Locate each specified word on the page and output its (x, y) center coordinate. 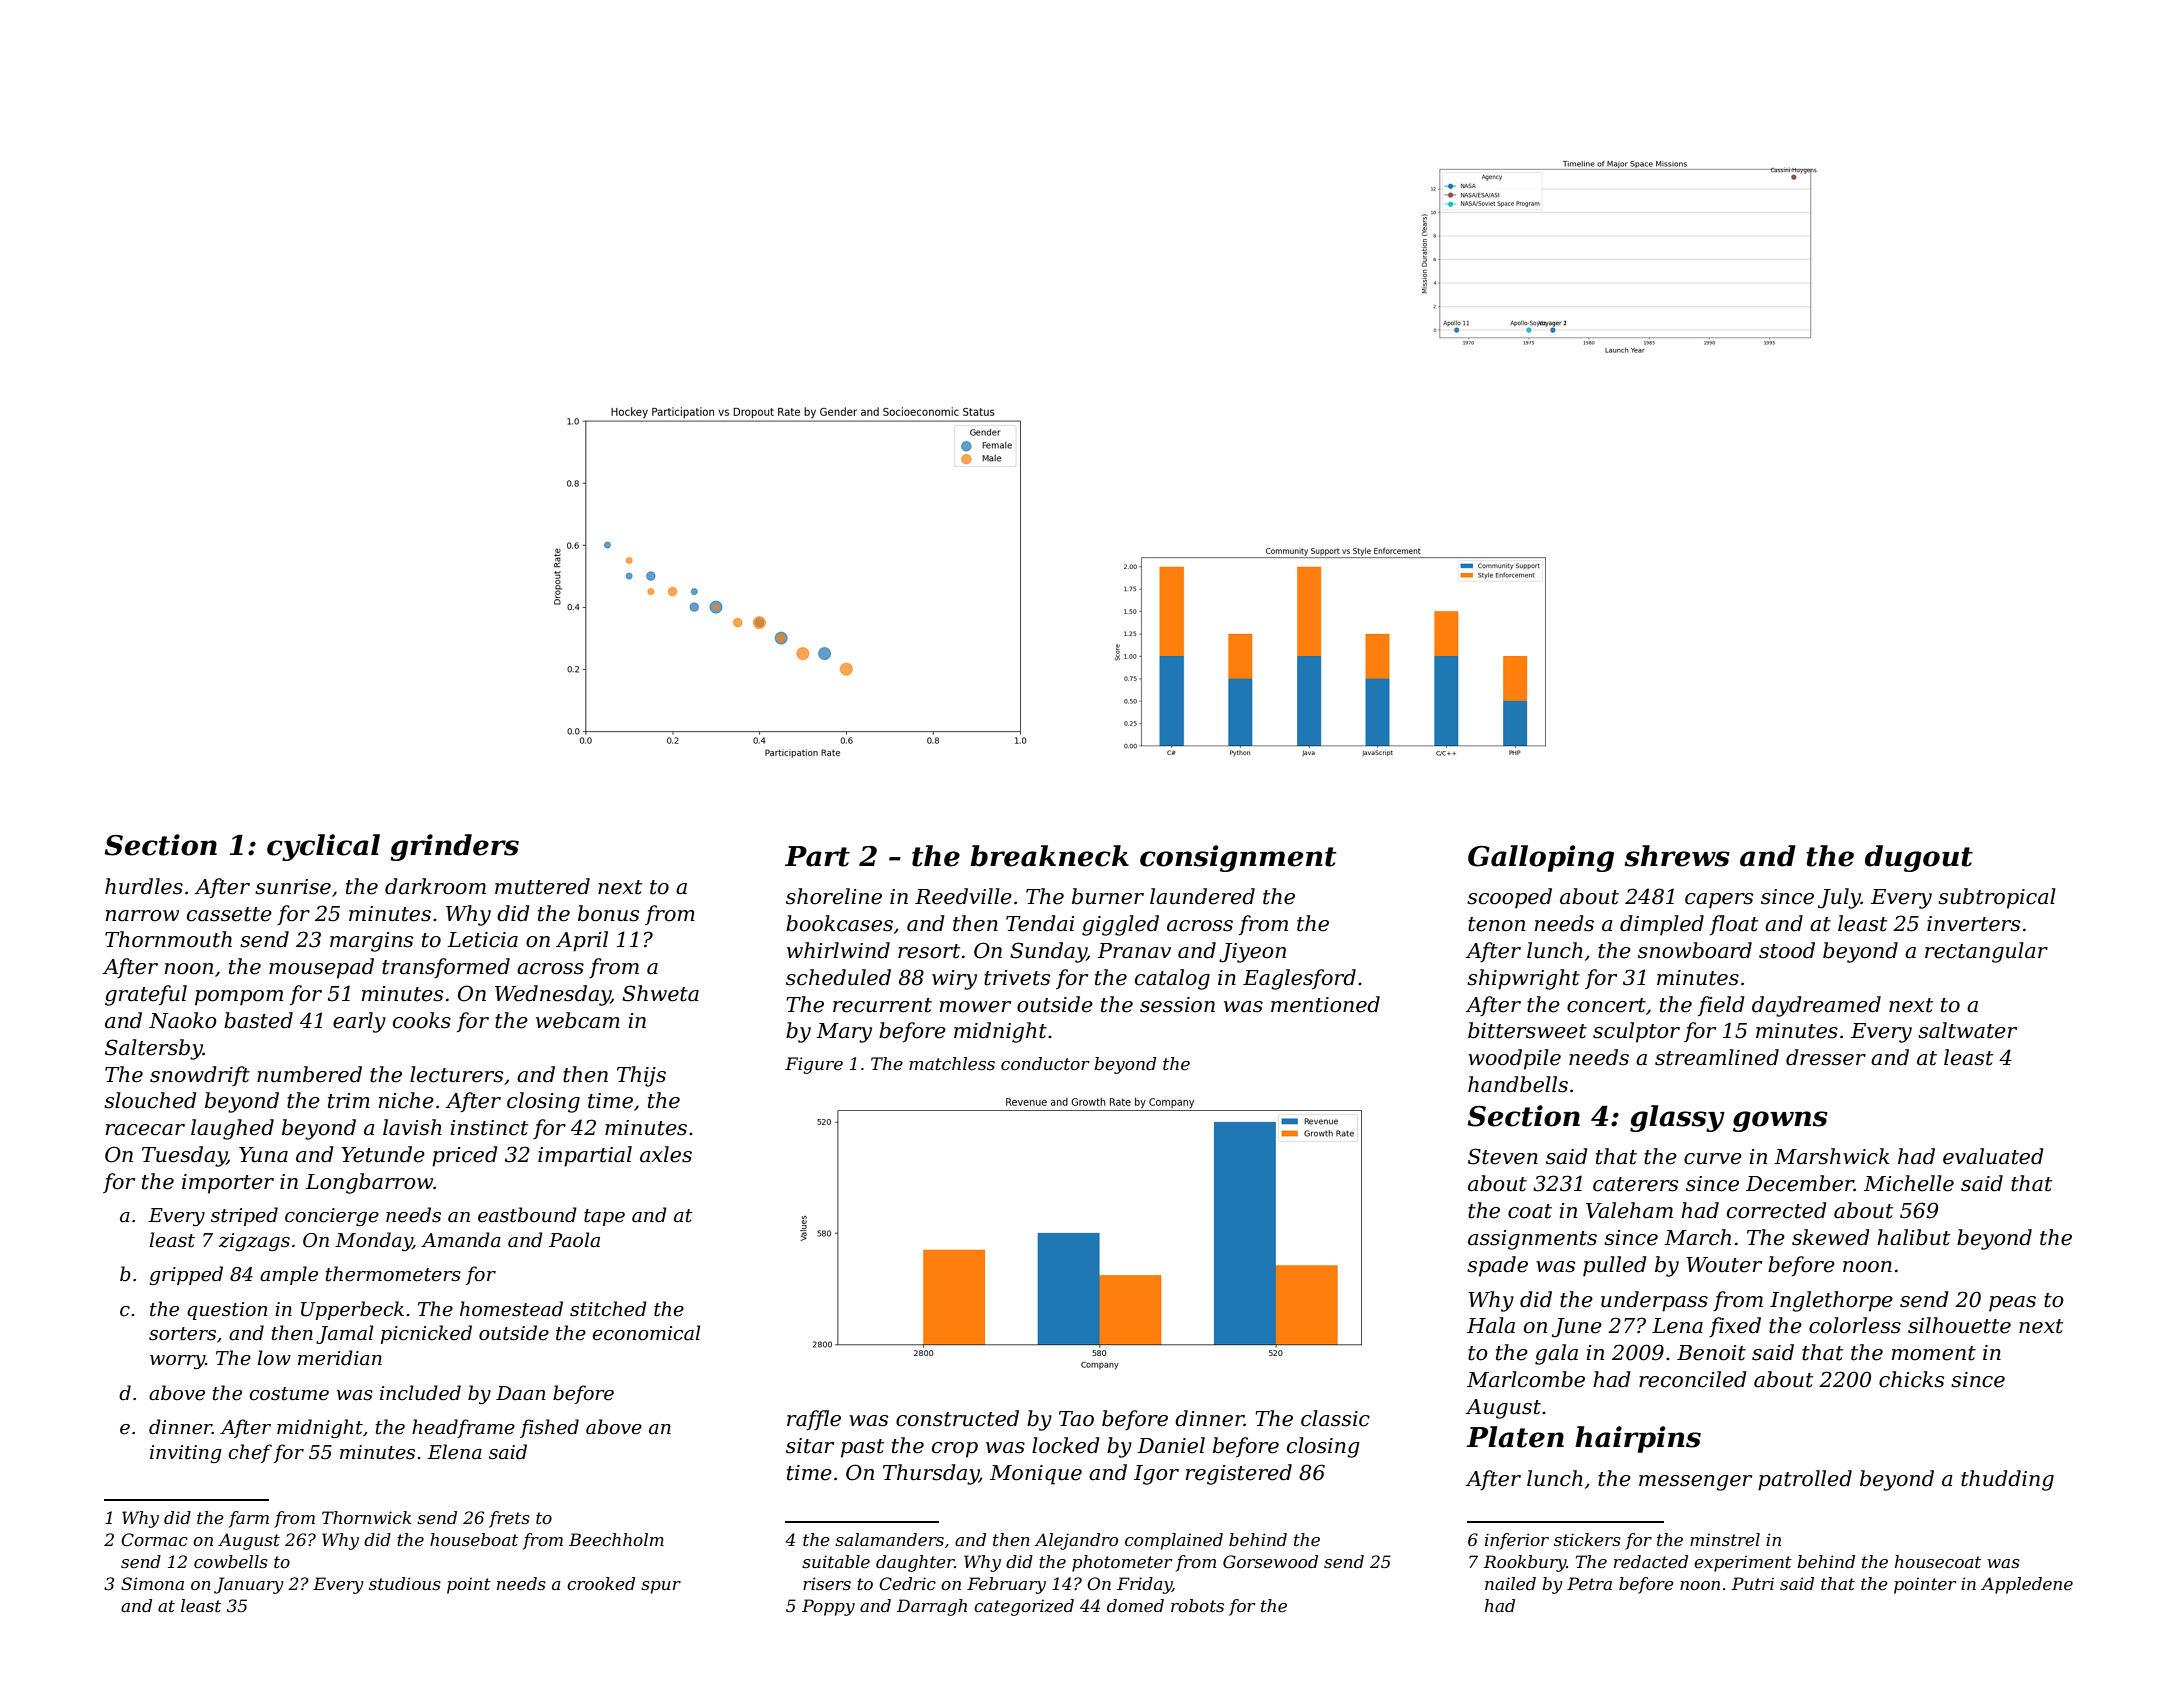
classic (1335, 1418)
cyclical (323, 847)
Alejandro (1076, 1541)
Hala (1491, 1325)
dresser (1826, 1057)
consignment (1238, 858)
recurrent (882, 1005)
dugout (1919, 858)
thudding (2007, 1480)
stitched (608, 1309)
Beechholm (616, 1539)
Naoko (183, 1020)
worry (177, 1362)
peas (2012, 1304)
